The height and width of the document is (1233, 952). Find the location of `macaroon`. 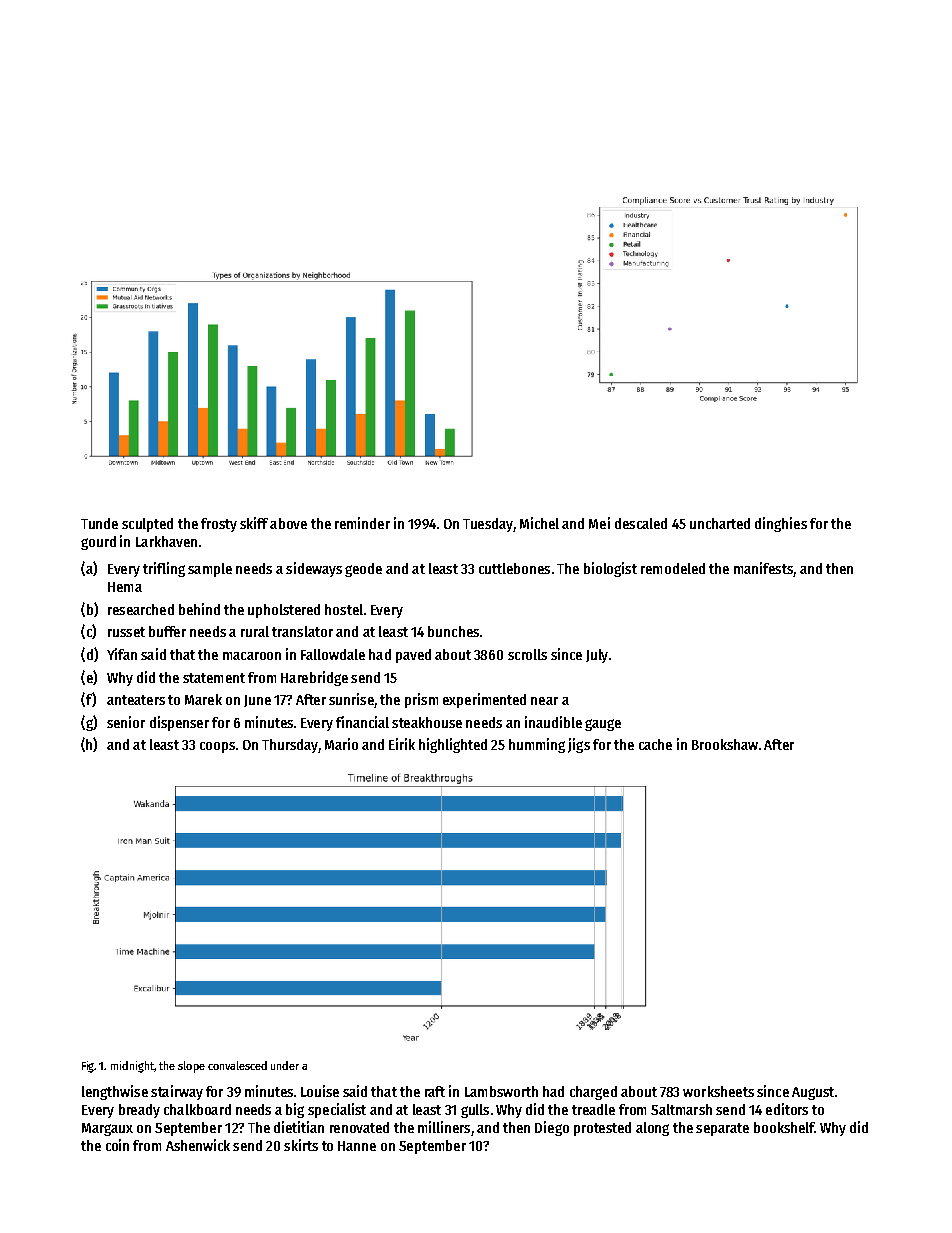

macaroon is located at coordinates (252, 656).
